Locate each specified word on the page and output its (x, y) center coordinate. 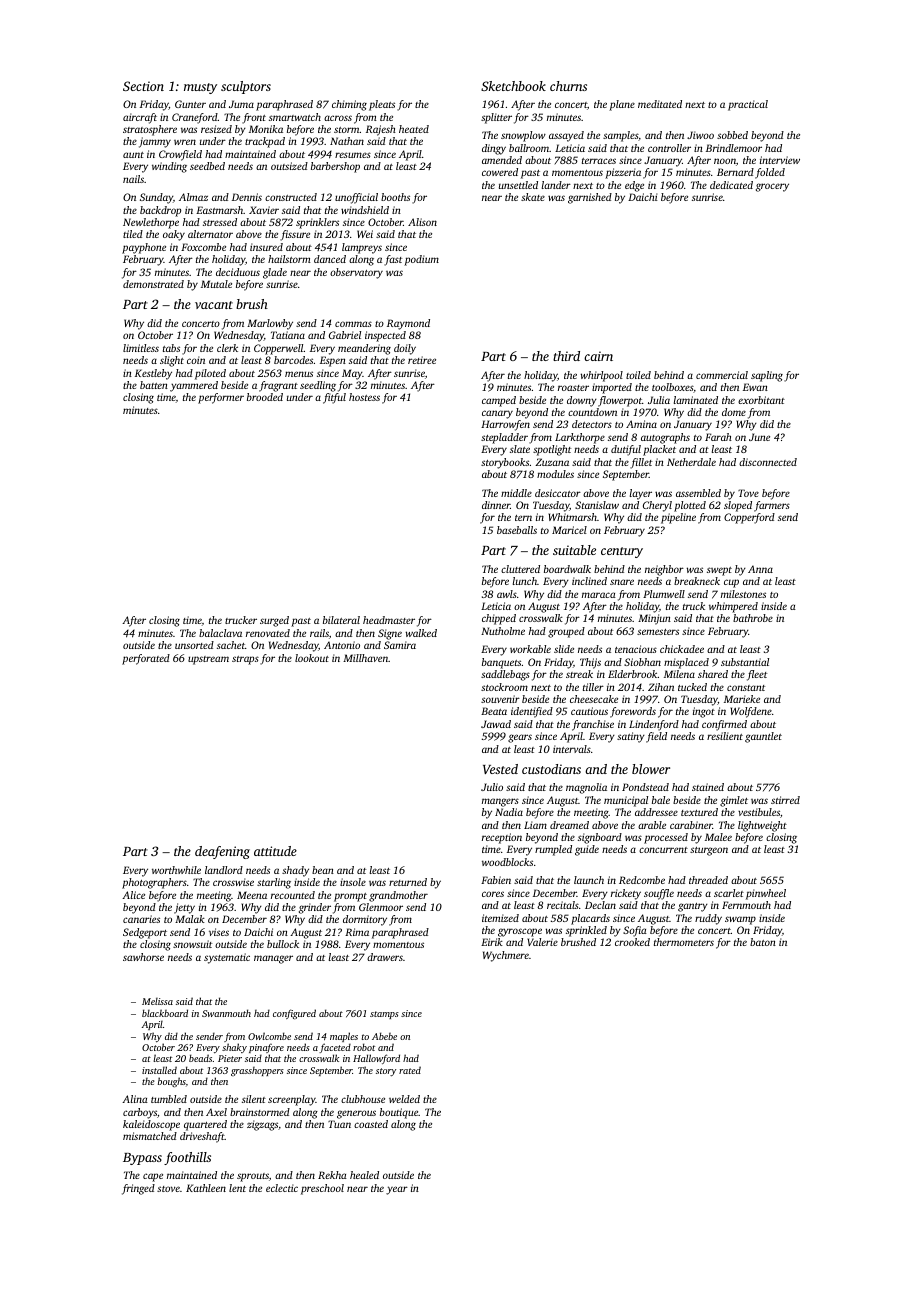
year (397, 1190)
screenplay (292, 1100)
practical (748, 105)
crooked (632, 942)
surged (274, 621)
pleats (382, 105)
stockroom (504, 687)
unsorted (194, 645)
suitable (574, 550)
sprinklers (317, 223)
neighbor (664, 570)
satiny (631, 737)
